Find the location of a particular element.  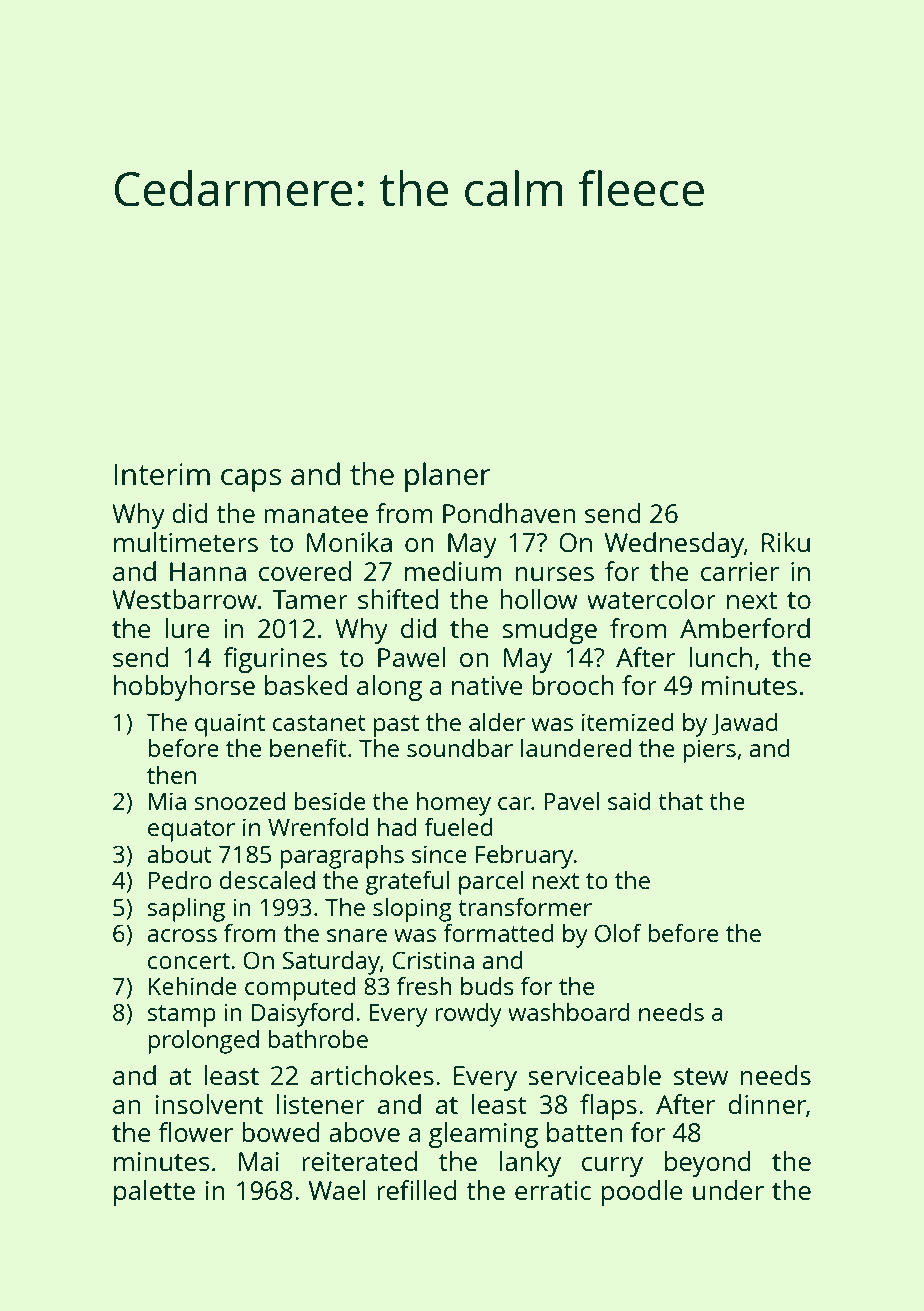

artichokes is located at coordinates (372, 1075).
